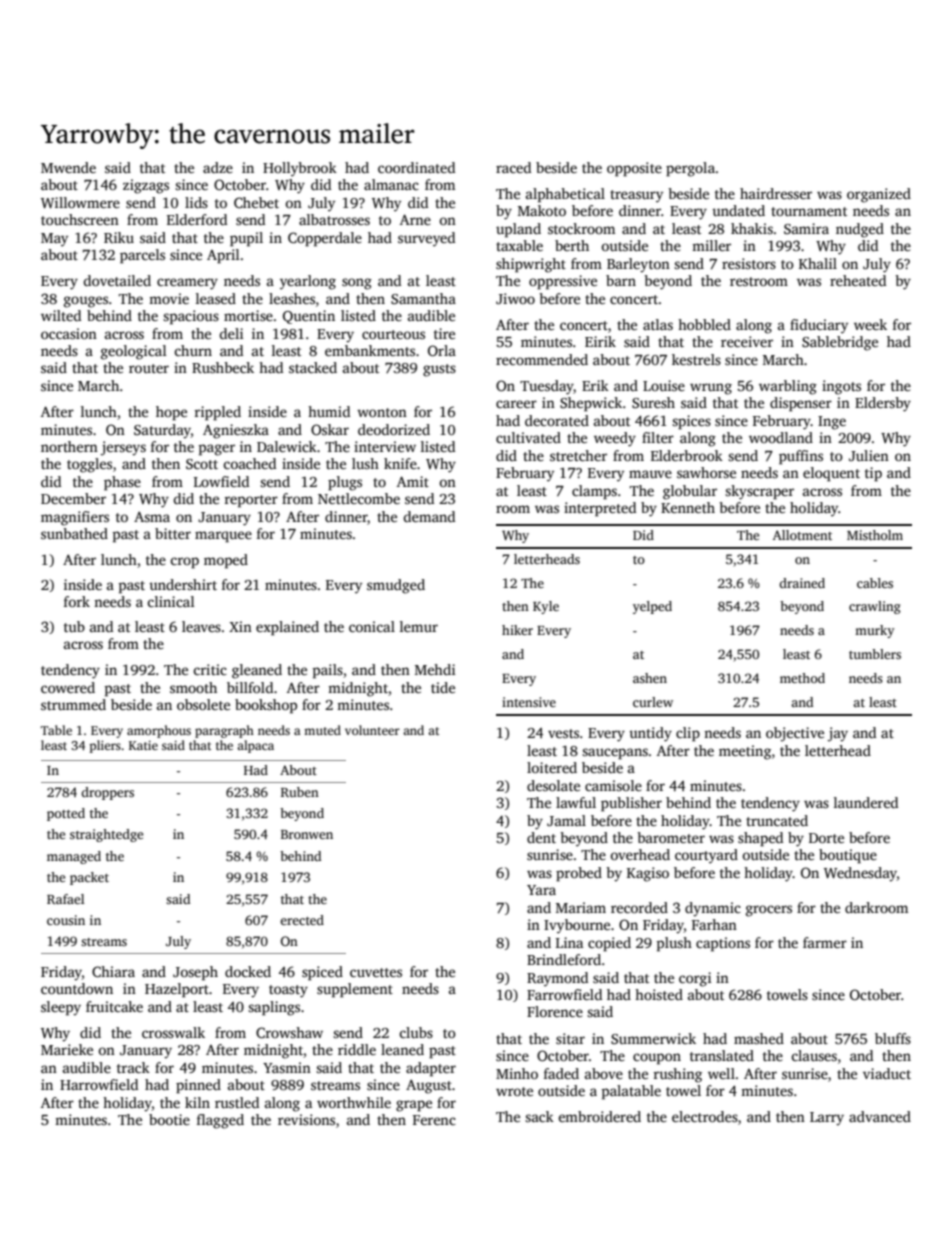 Image resolution: width=952 pixels, height=1233 pixels. What do you see at coordinates (513, 167) in the document?
I see `raced` at bounding box center [513, 167].
